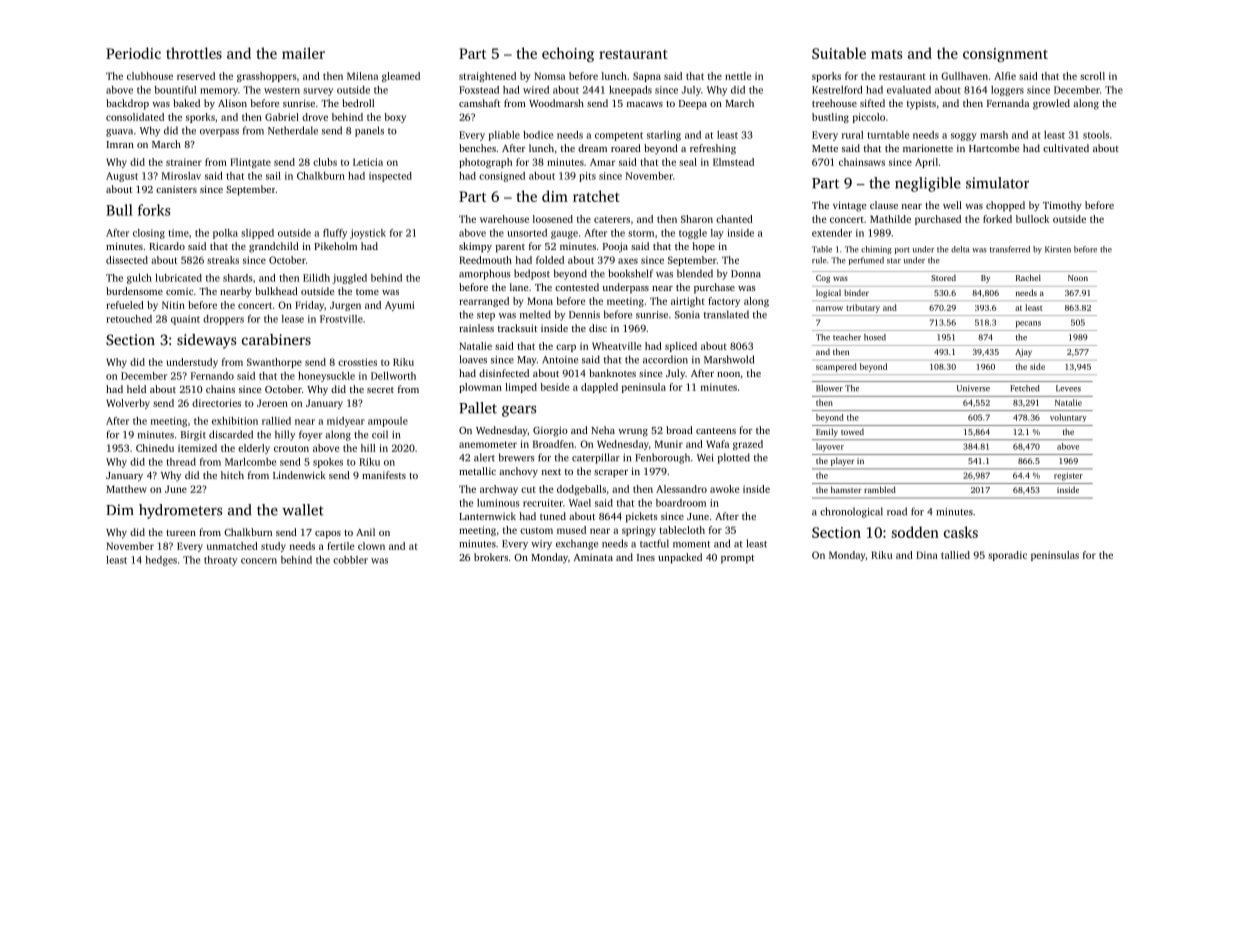 This page has height=952, width=1233. Describe the element at coordinates (1096, 135) in the page. I see `stools` at that location.
